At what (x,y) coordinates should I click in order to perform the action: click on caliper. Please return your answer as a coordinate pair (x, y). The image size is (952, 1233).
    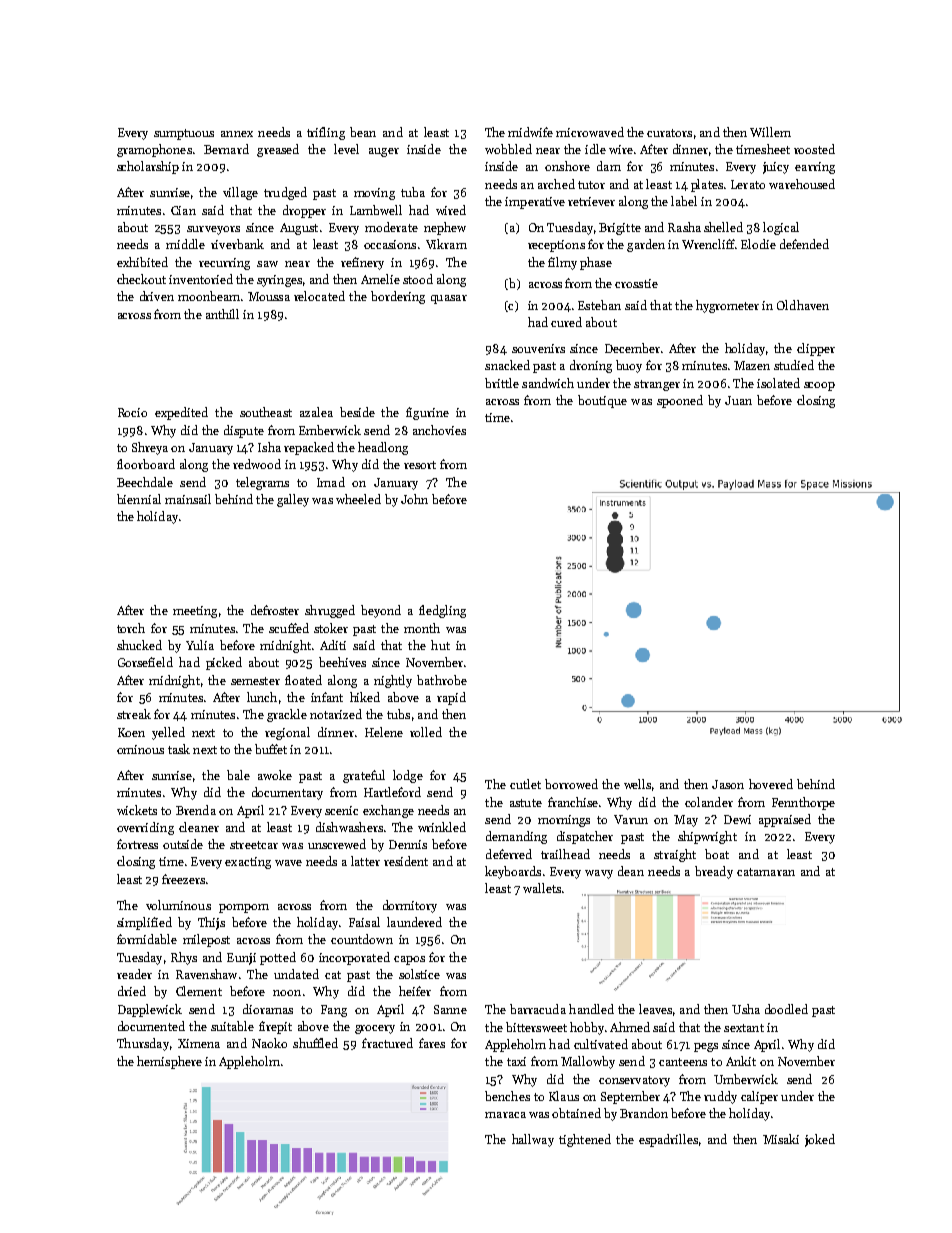
    Looking at the image, I should click on (759, 1097).
